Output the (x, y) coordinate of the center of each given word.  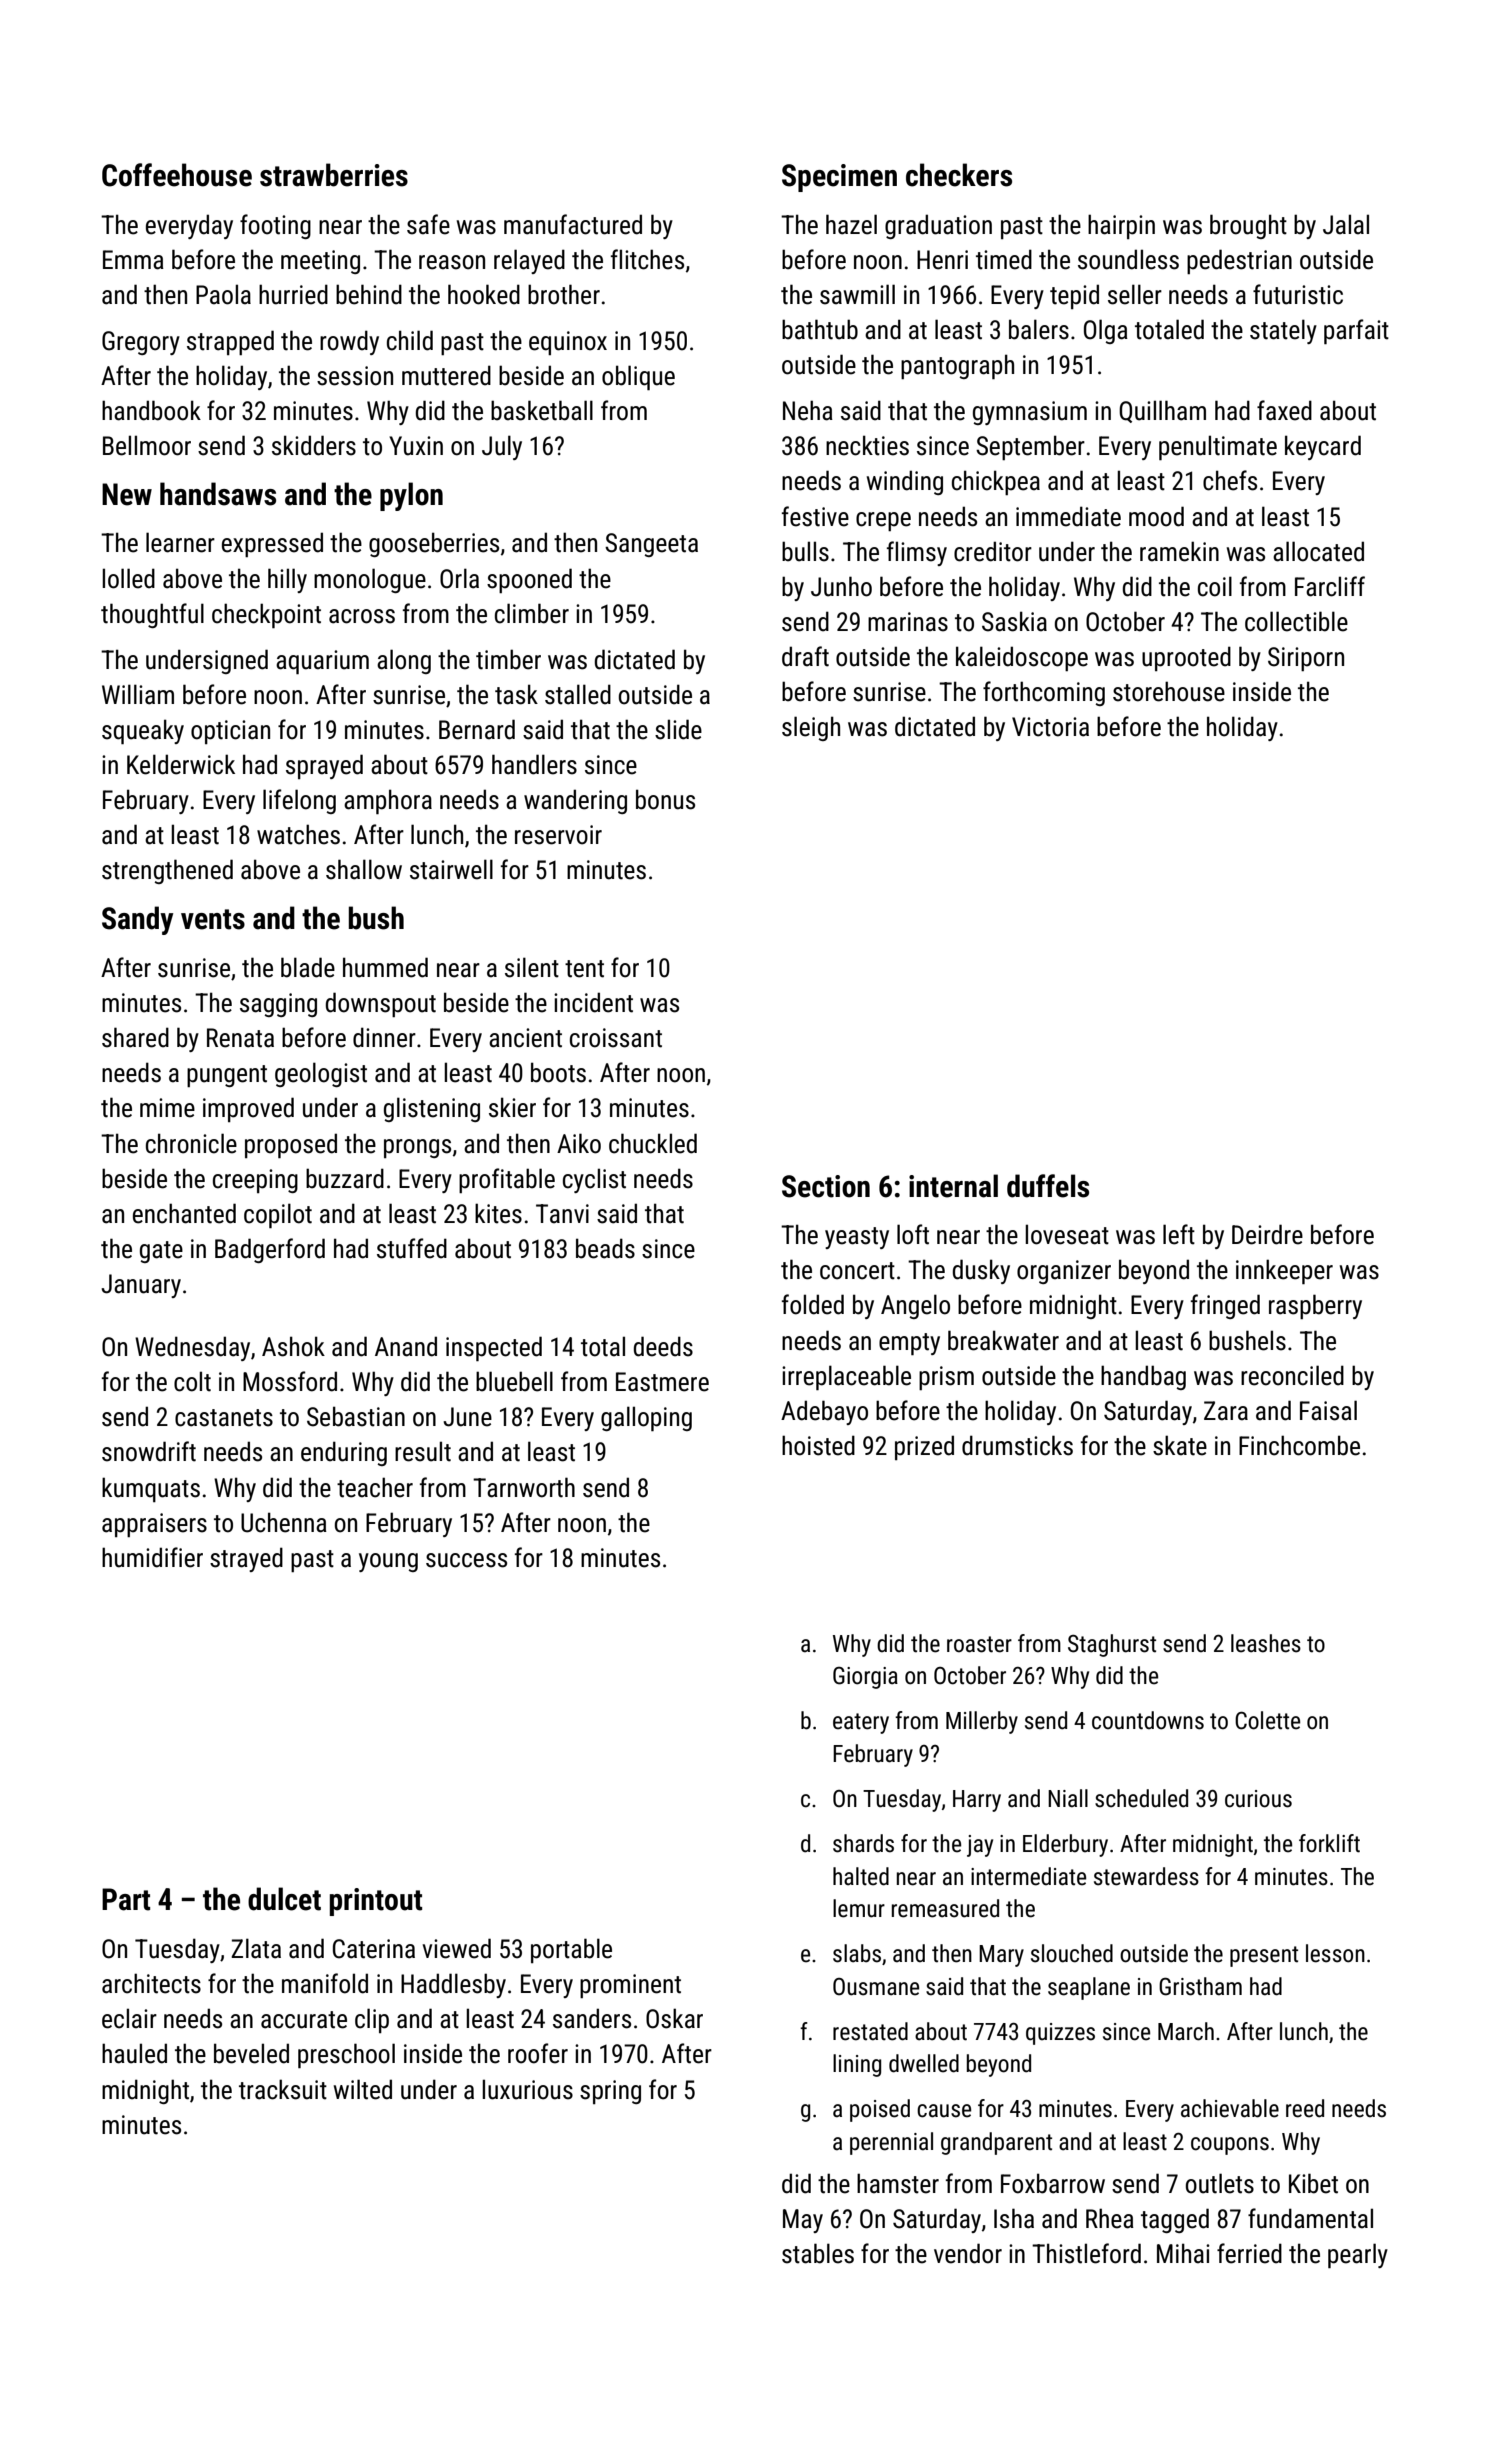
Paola (223, 294)
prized (924, 1447)
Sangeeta (651, 545)
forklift (1329, 1843)
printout (376, 1902)
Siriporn (1306, 659)
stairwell (451, 869)
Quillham (1162, 411)
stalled (578, 694)
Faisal (1328, 1410)
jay (980, 1846)
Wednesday (192, 1348)
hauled (134, 2053)
